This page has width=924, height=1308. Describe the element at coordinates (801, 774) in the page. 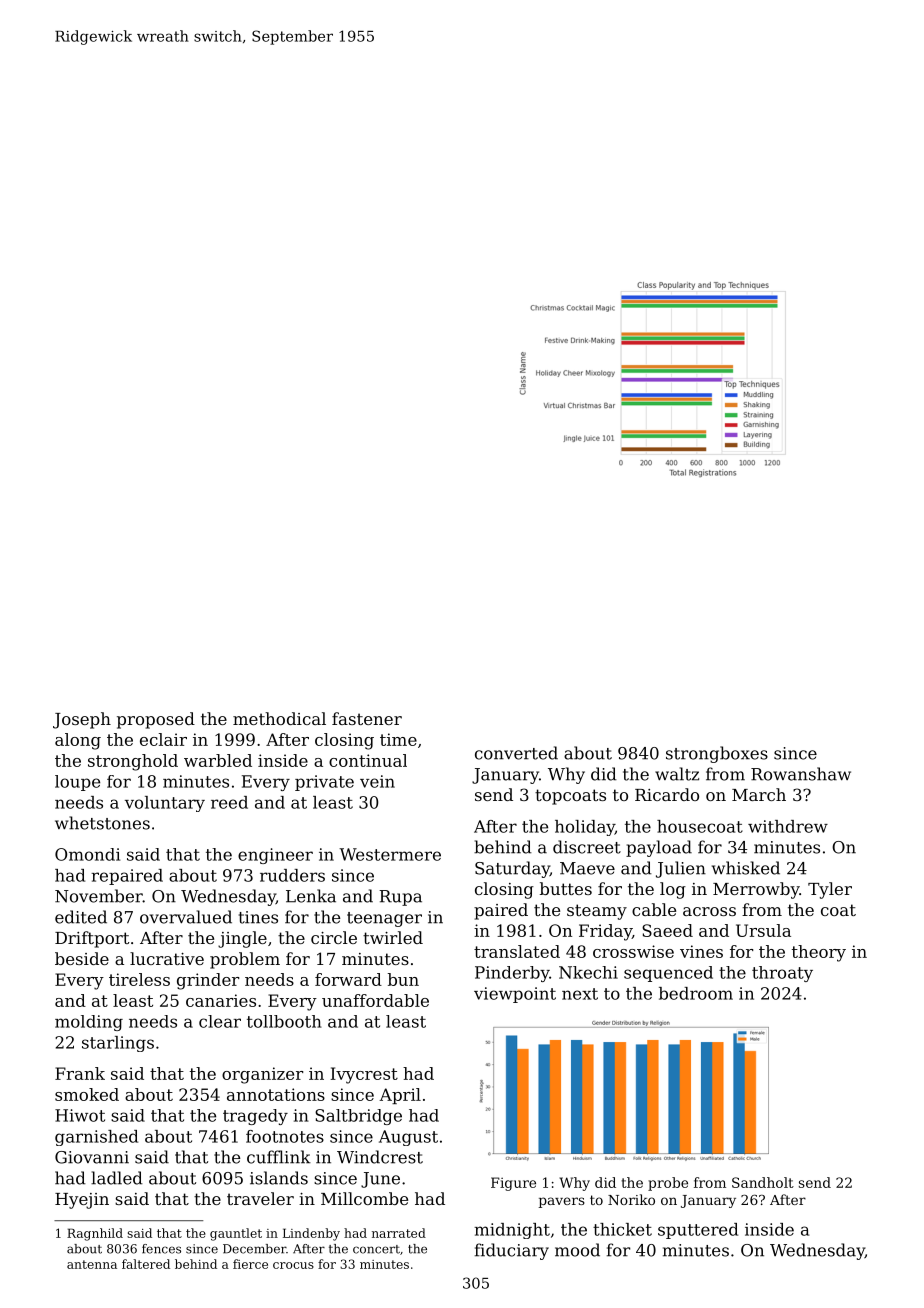

I see `Rowanshaw` at that location.
